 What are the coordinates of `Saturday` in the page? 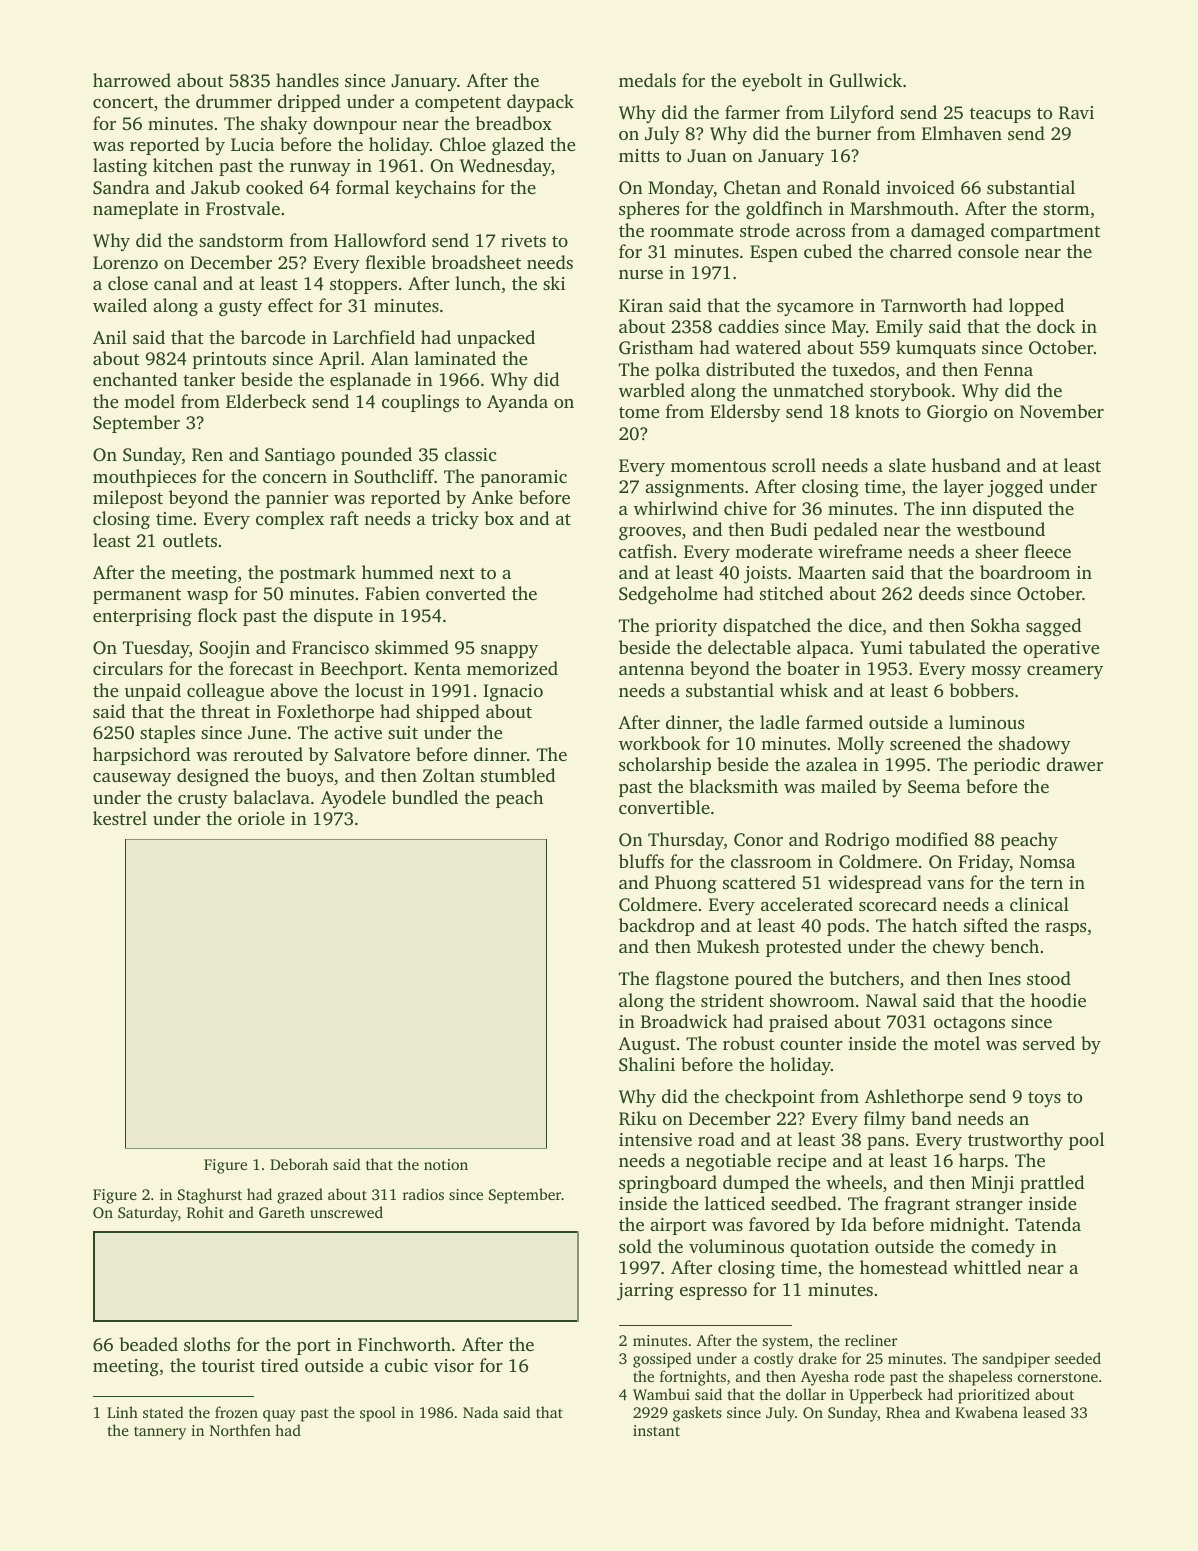 It's located at (148, 1214).
